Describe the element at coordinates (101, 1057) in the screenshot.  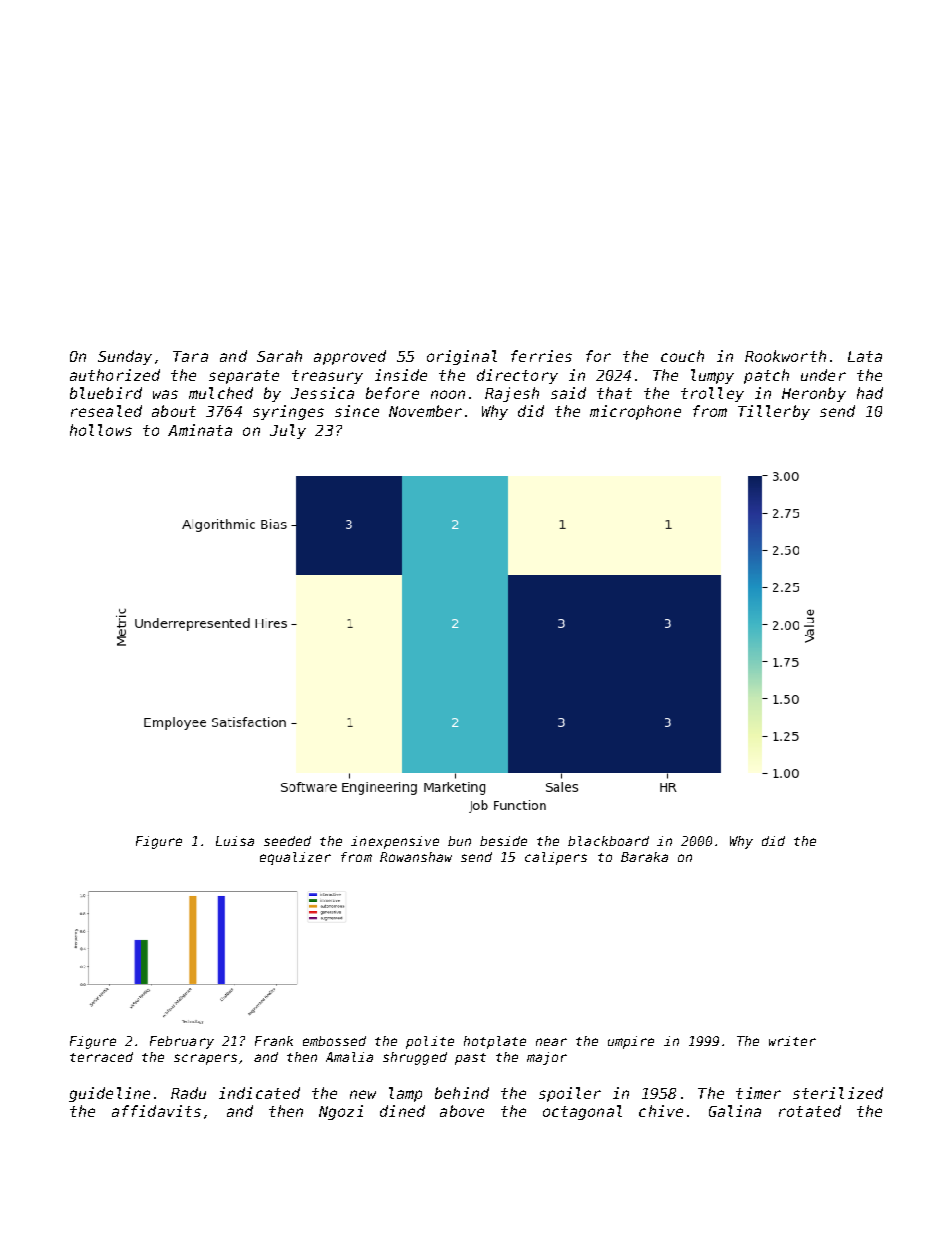
I see `terraced` at that location.
